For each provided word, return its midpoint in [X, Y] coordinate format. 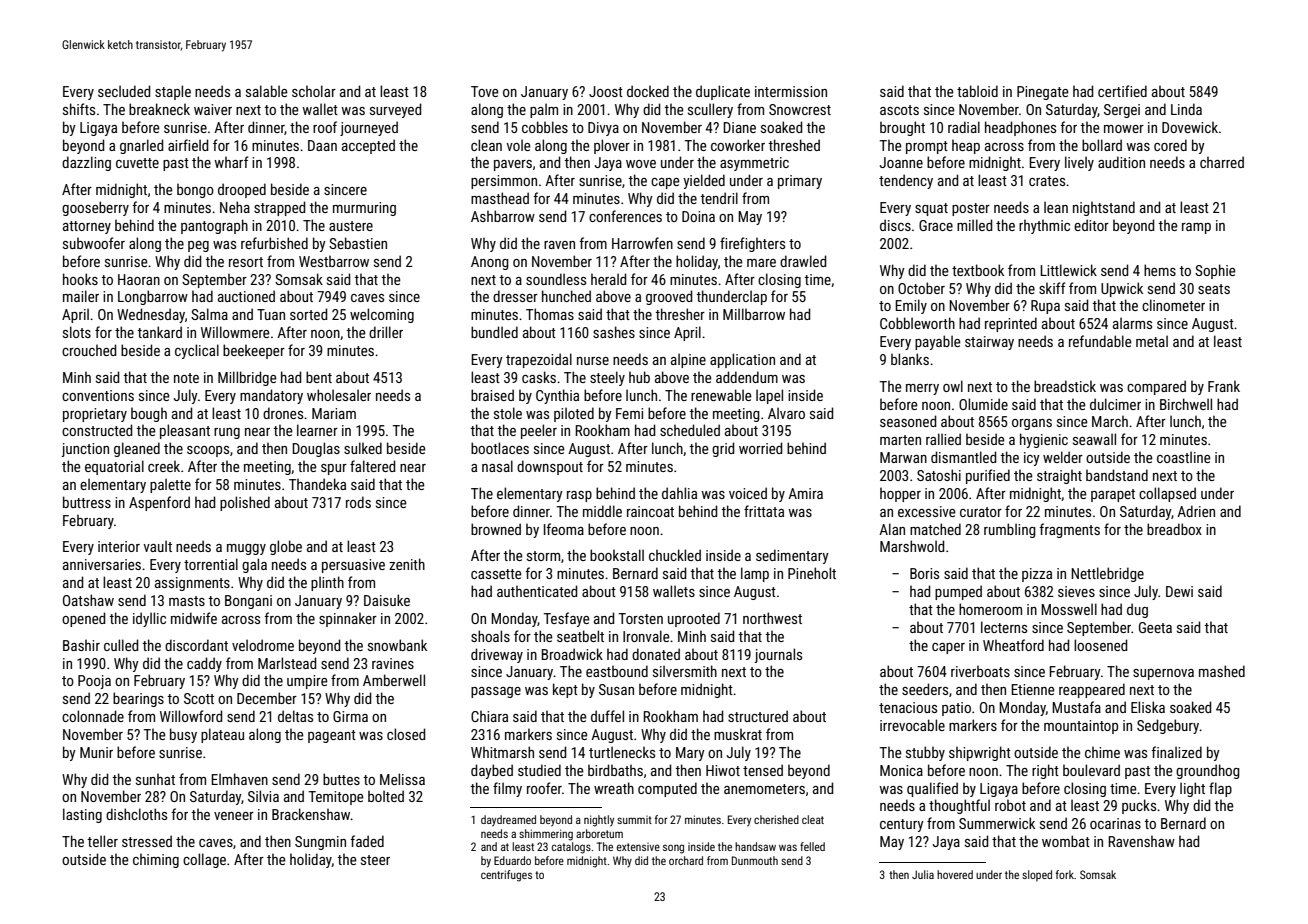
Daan [322, 145]
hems [1160, 270]
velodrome [263, 645]
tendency [906, 181]
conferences [625, 216]
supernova [1163, 674]
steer [375, 860]
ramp [1196, 228]
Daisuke [387, 600]
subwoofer [94, 243]
